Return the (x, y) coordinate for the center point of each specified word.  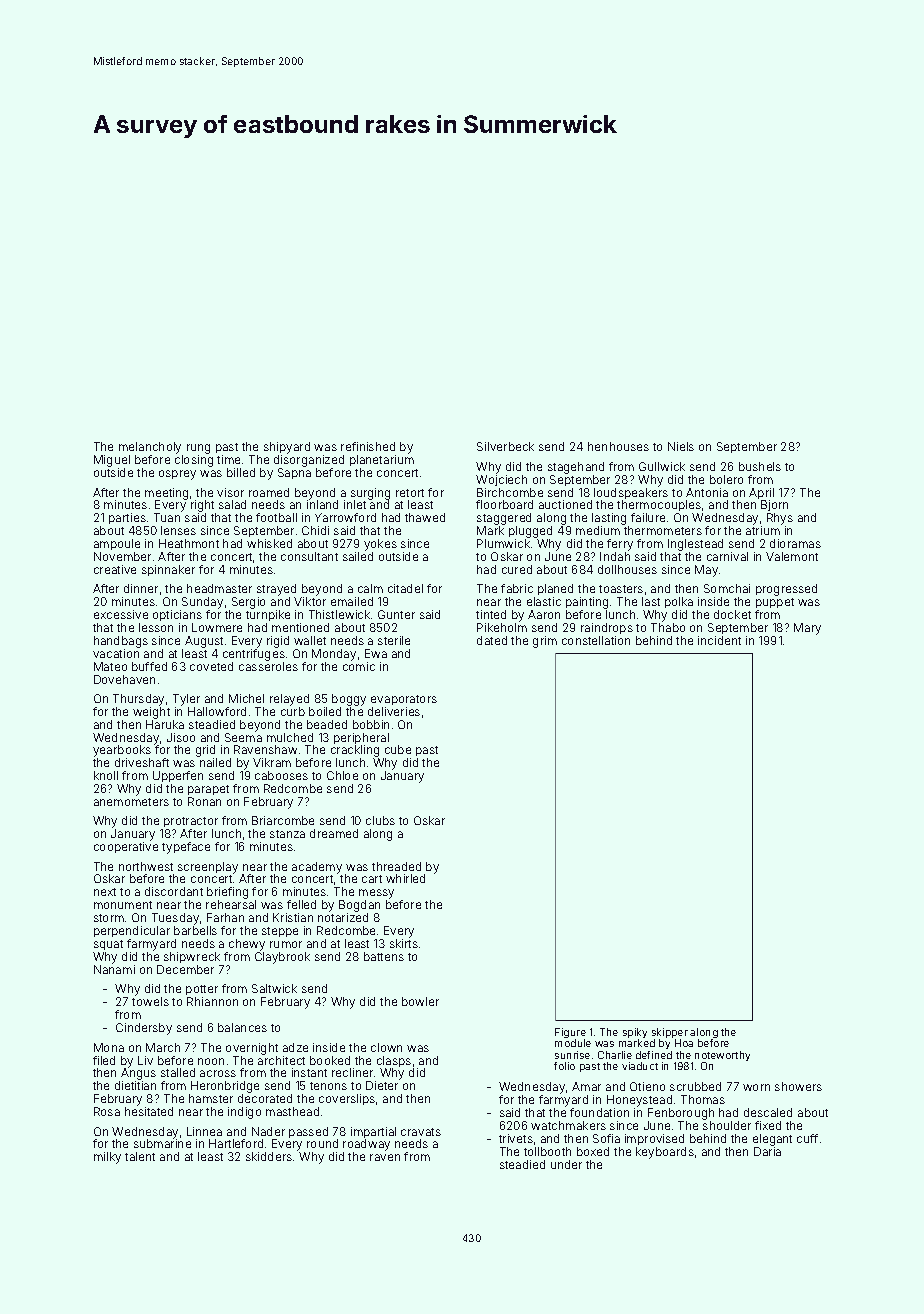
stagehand (576, 468)
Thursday (138, 700)
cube (398, 749)
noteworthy (722, 1056)
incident (719, 640)
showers (798, 1086)
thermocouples (659, 505)
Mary (807, 629)
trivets (516, 1138)
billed (241, 472)
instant (309, 1072)
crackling (355, 751)
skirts (404, 943)
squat (108, 945)
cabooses (281, 775)
